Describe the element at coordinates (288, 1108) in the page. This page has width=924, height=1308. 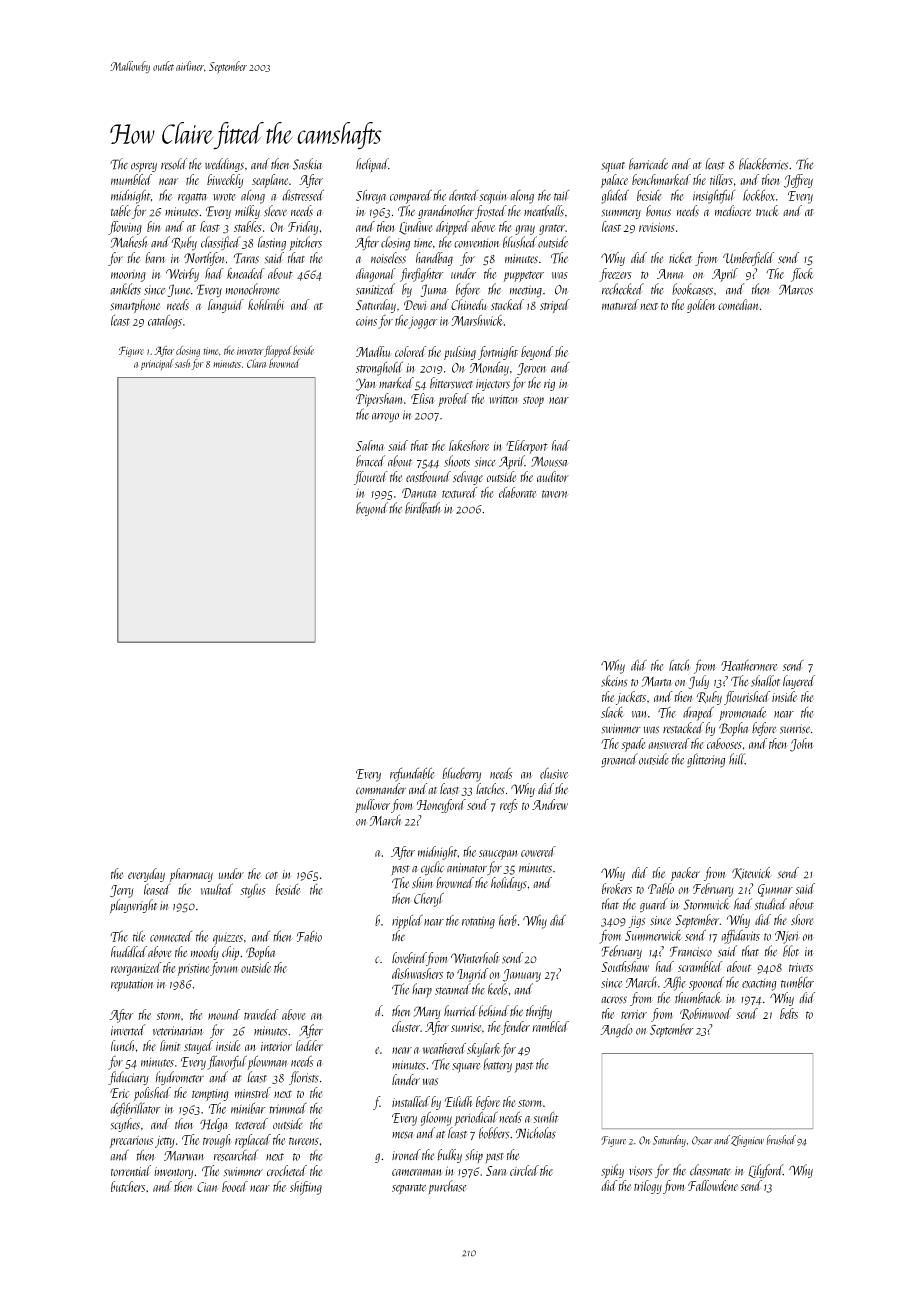
I see `trimmed` at that location.
